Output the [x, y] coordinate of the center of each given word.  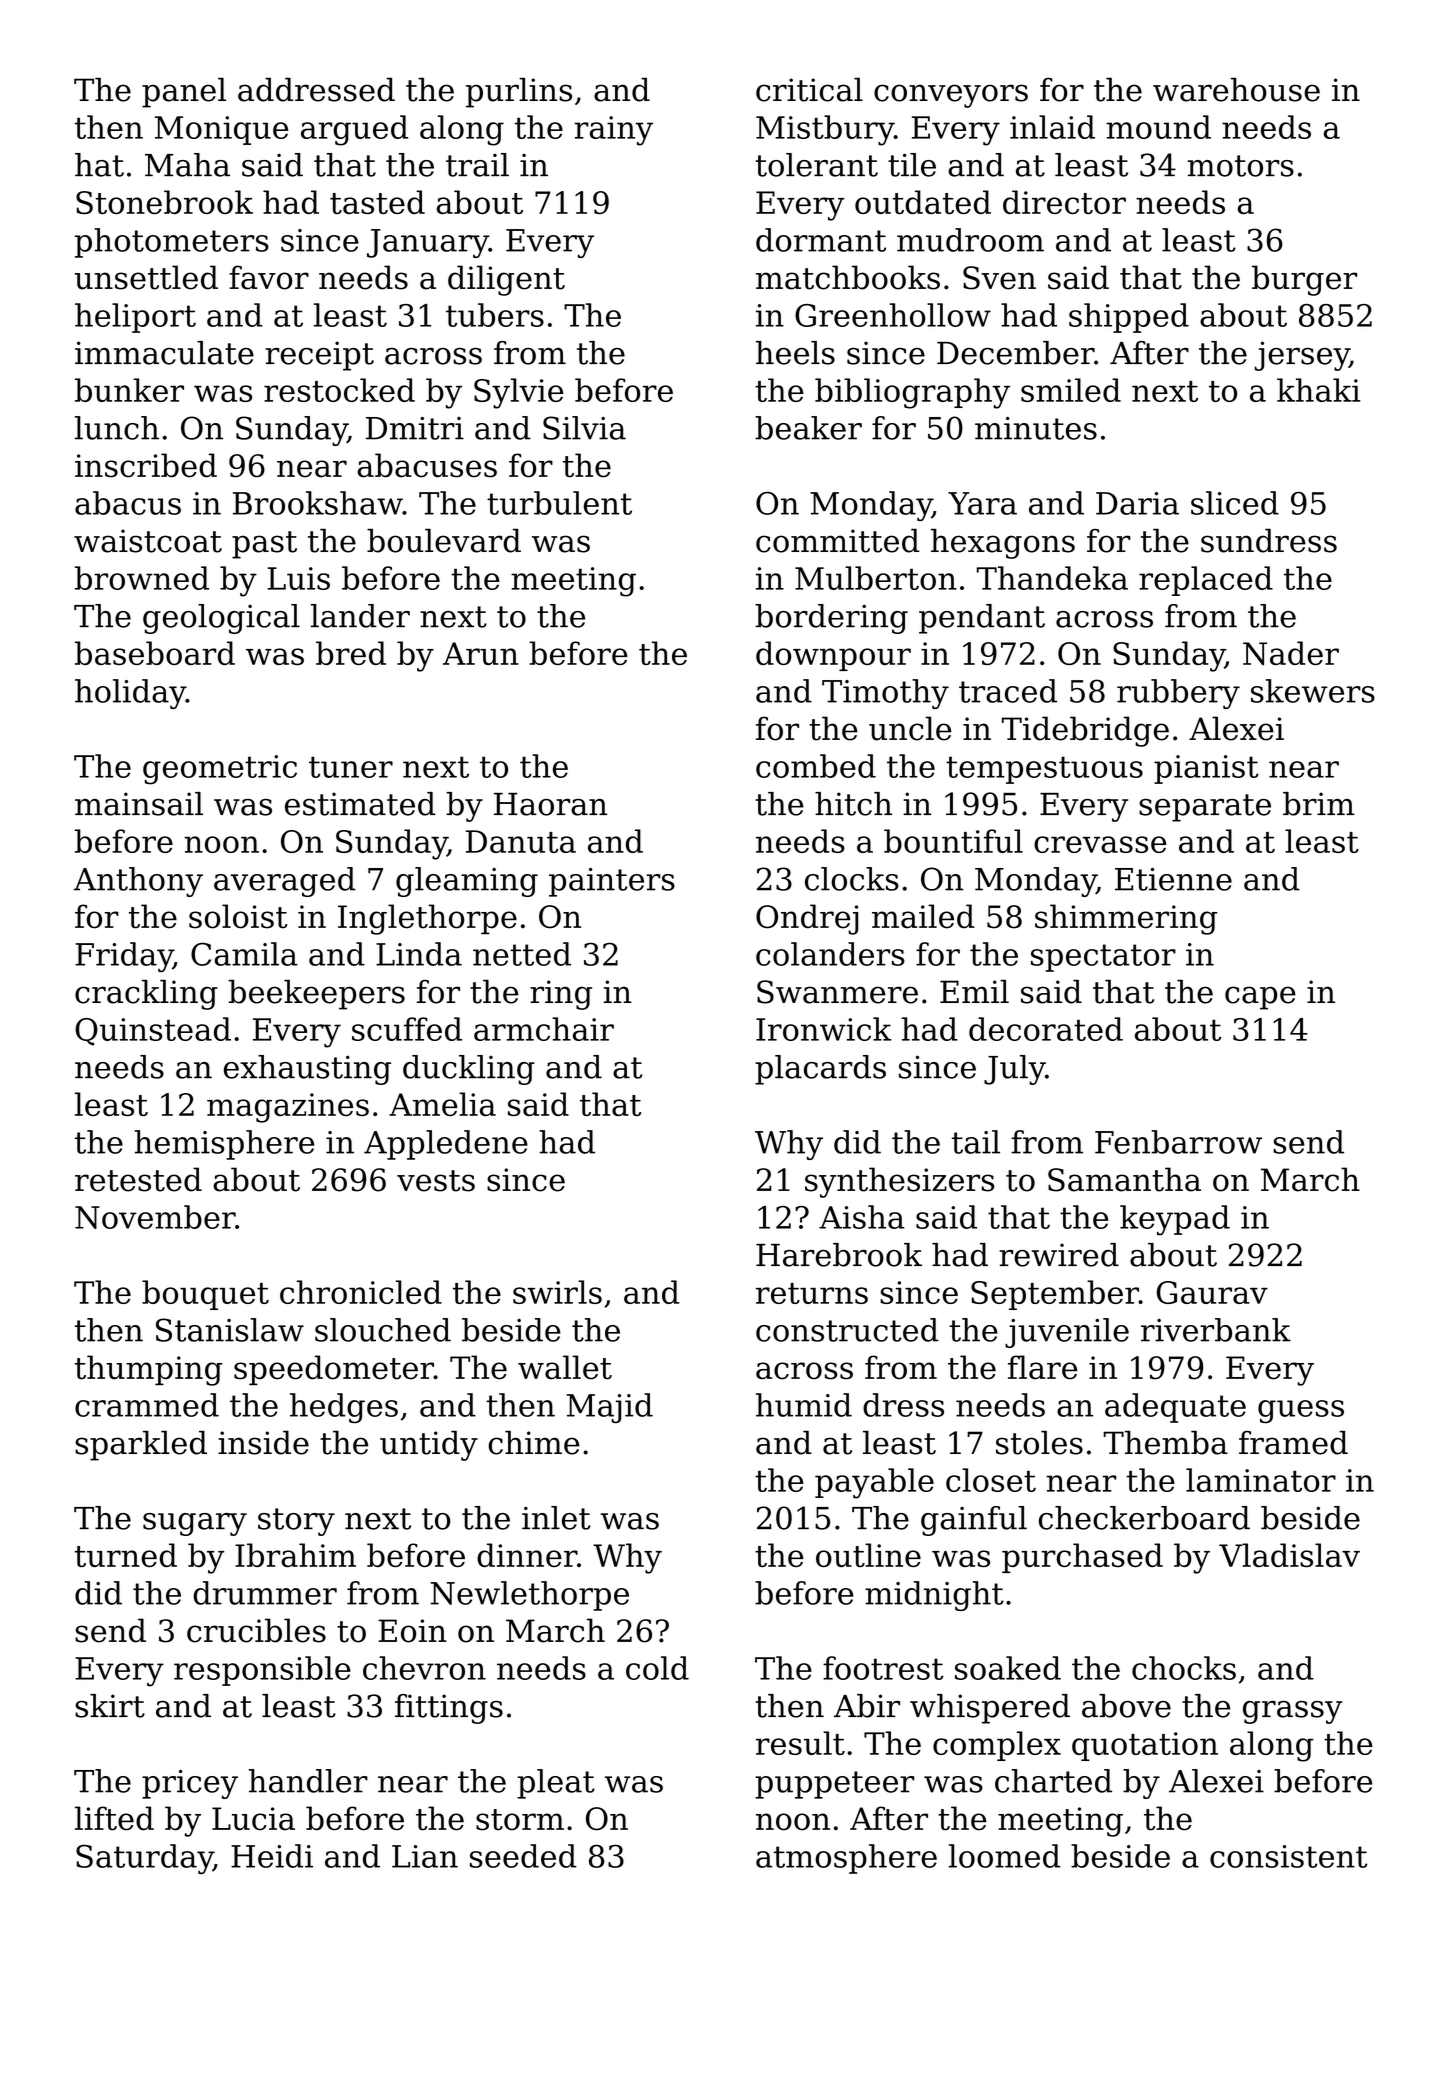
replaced [1206, 581]
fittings [449, 1709]
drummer [265, 1593]
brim [1319, 804]
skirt [110, 1706]
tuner [351, 767]
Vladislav [1289, 1555]
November [155, 1217]
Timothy [885, 694]
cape [1260, 998]
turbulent [559, 503]
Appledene [446, 1145]
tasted [377, 202]
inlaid [1052, 127]
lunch [117, 428]
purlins [519, 93]
